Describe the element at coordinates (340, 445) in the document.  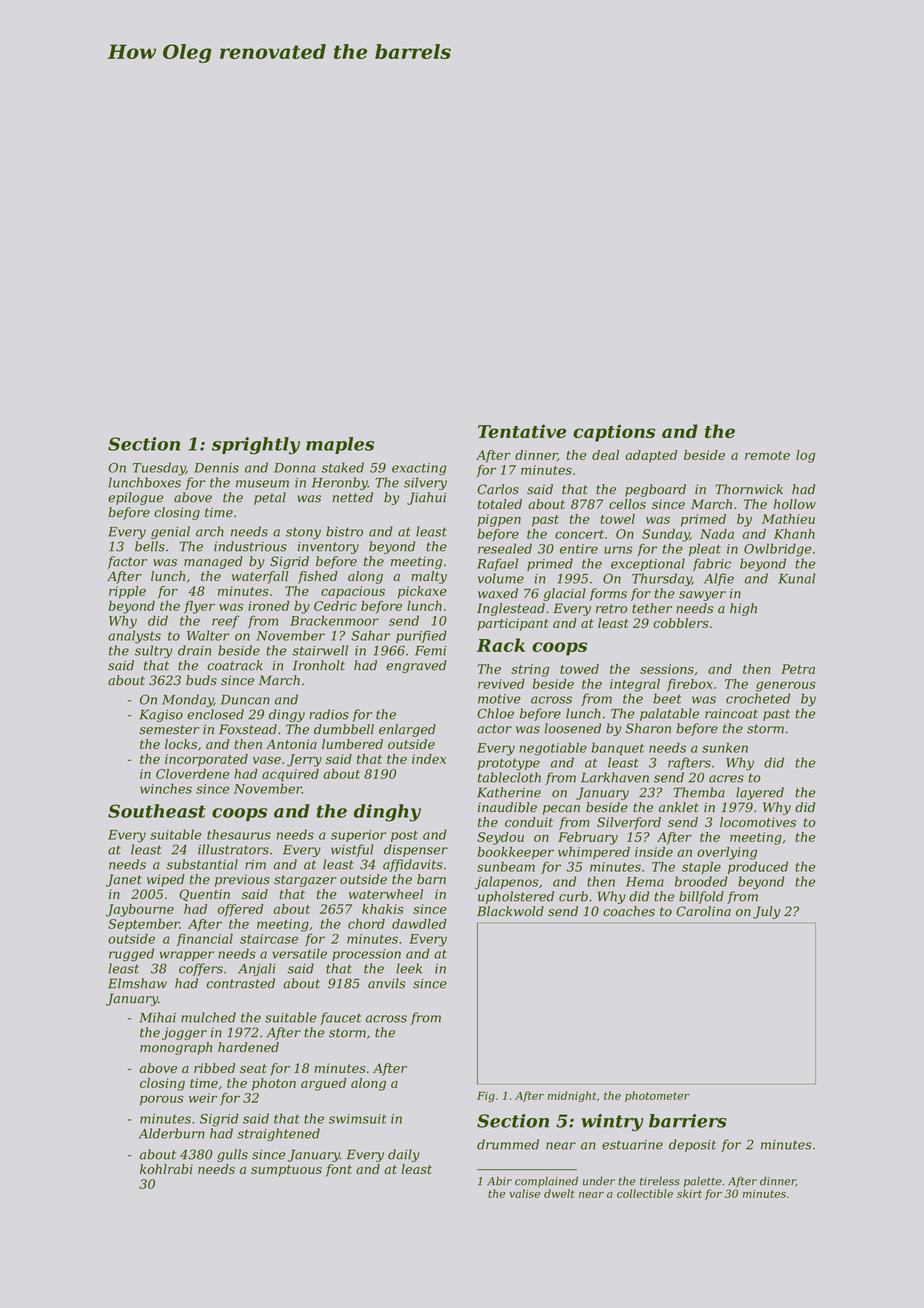
I see `maples` at that location.
